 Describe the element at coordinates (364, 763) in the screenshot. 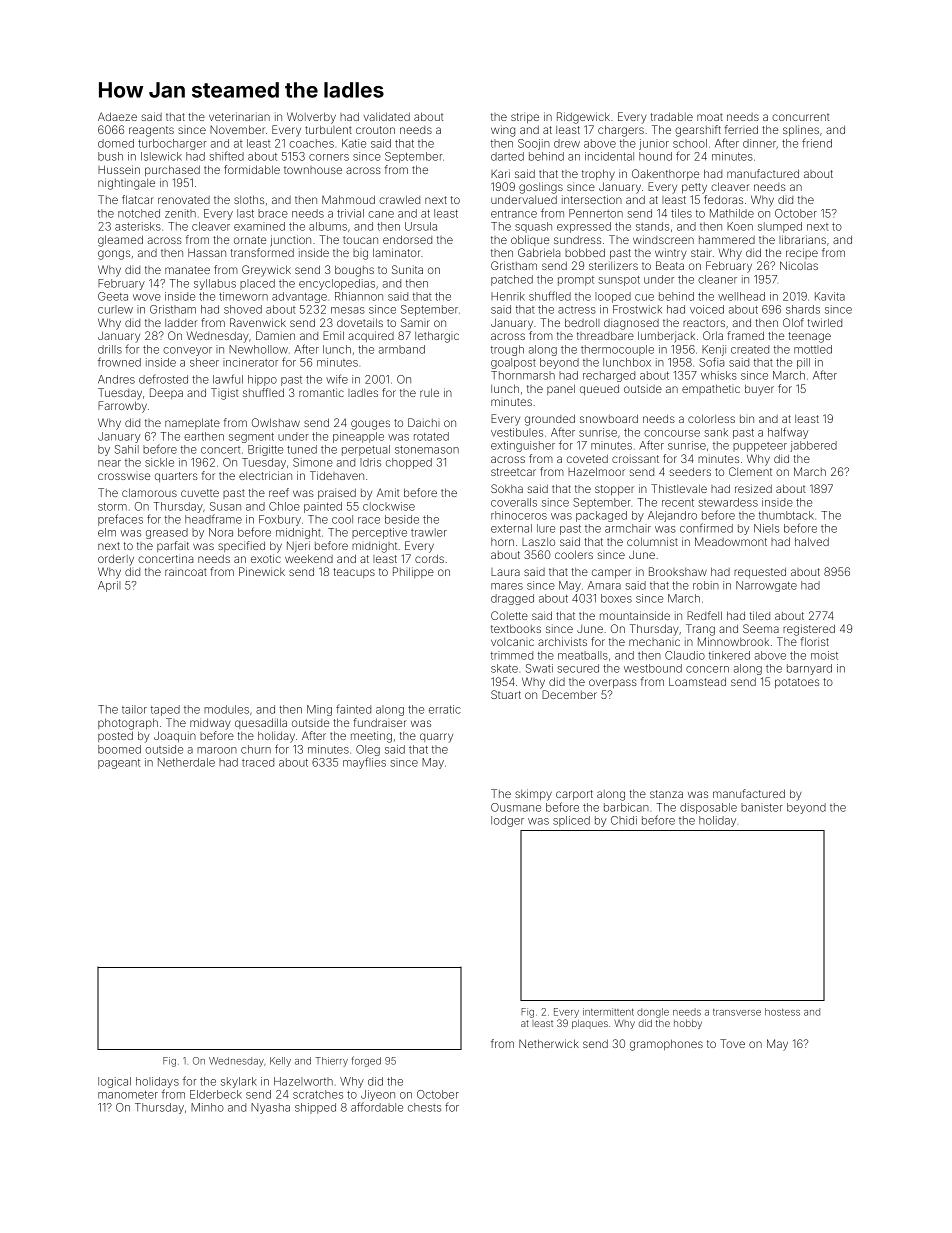

I see `mayflies` at that location.
